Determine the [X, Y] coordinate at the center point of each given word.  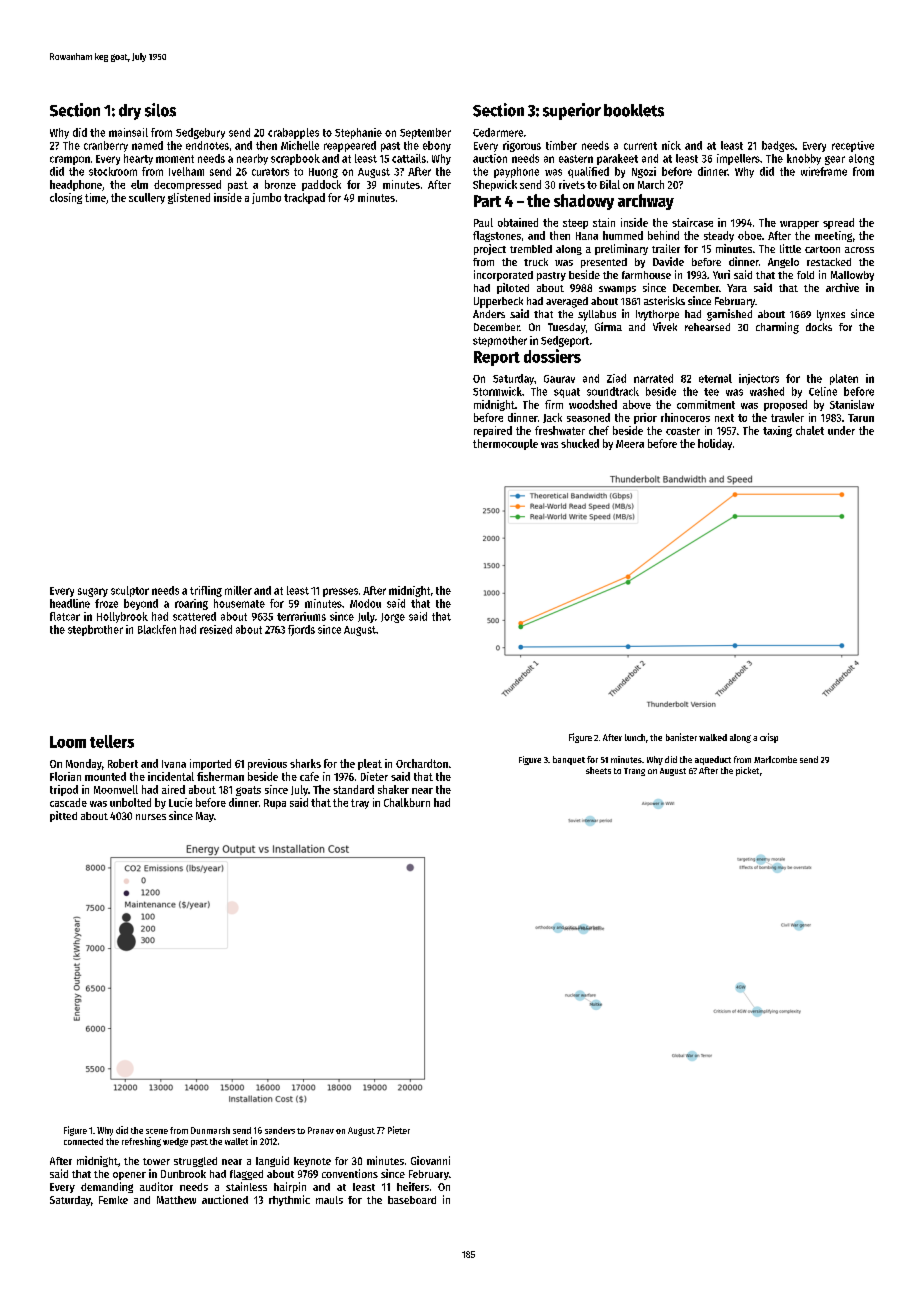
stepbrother [95, 630]
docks [819, 327]
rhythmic [289, 1200]
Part [487, 201]
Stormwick [497, 391]
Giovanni [430, 1160]
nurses [151, 817]
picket [747, 771]
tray [360, 804]
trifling [206, 591]
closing [66, 198]
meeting [833, 236]
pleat [370, 764]
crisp [769, 738]
